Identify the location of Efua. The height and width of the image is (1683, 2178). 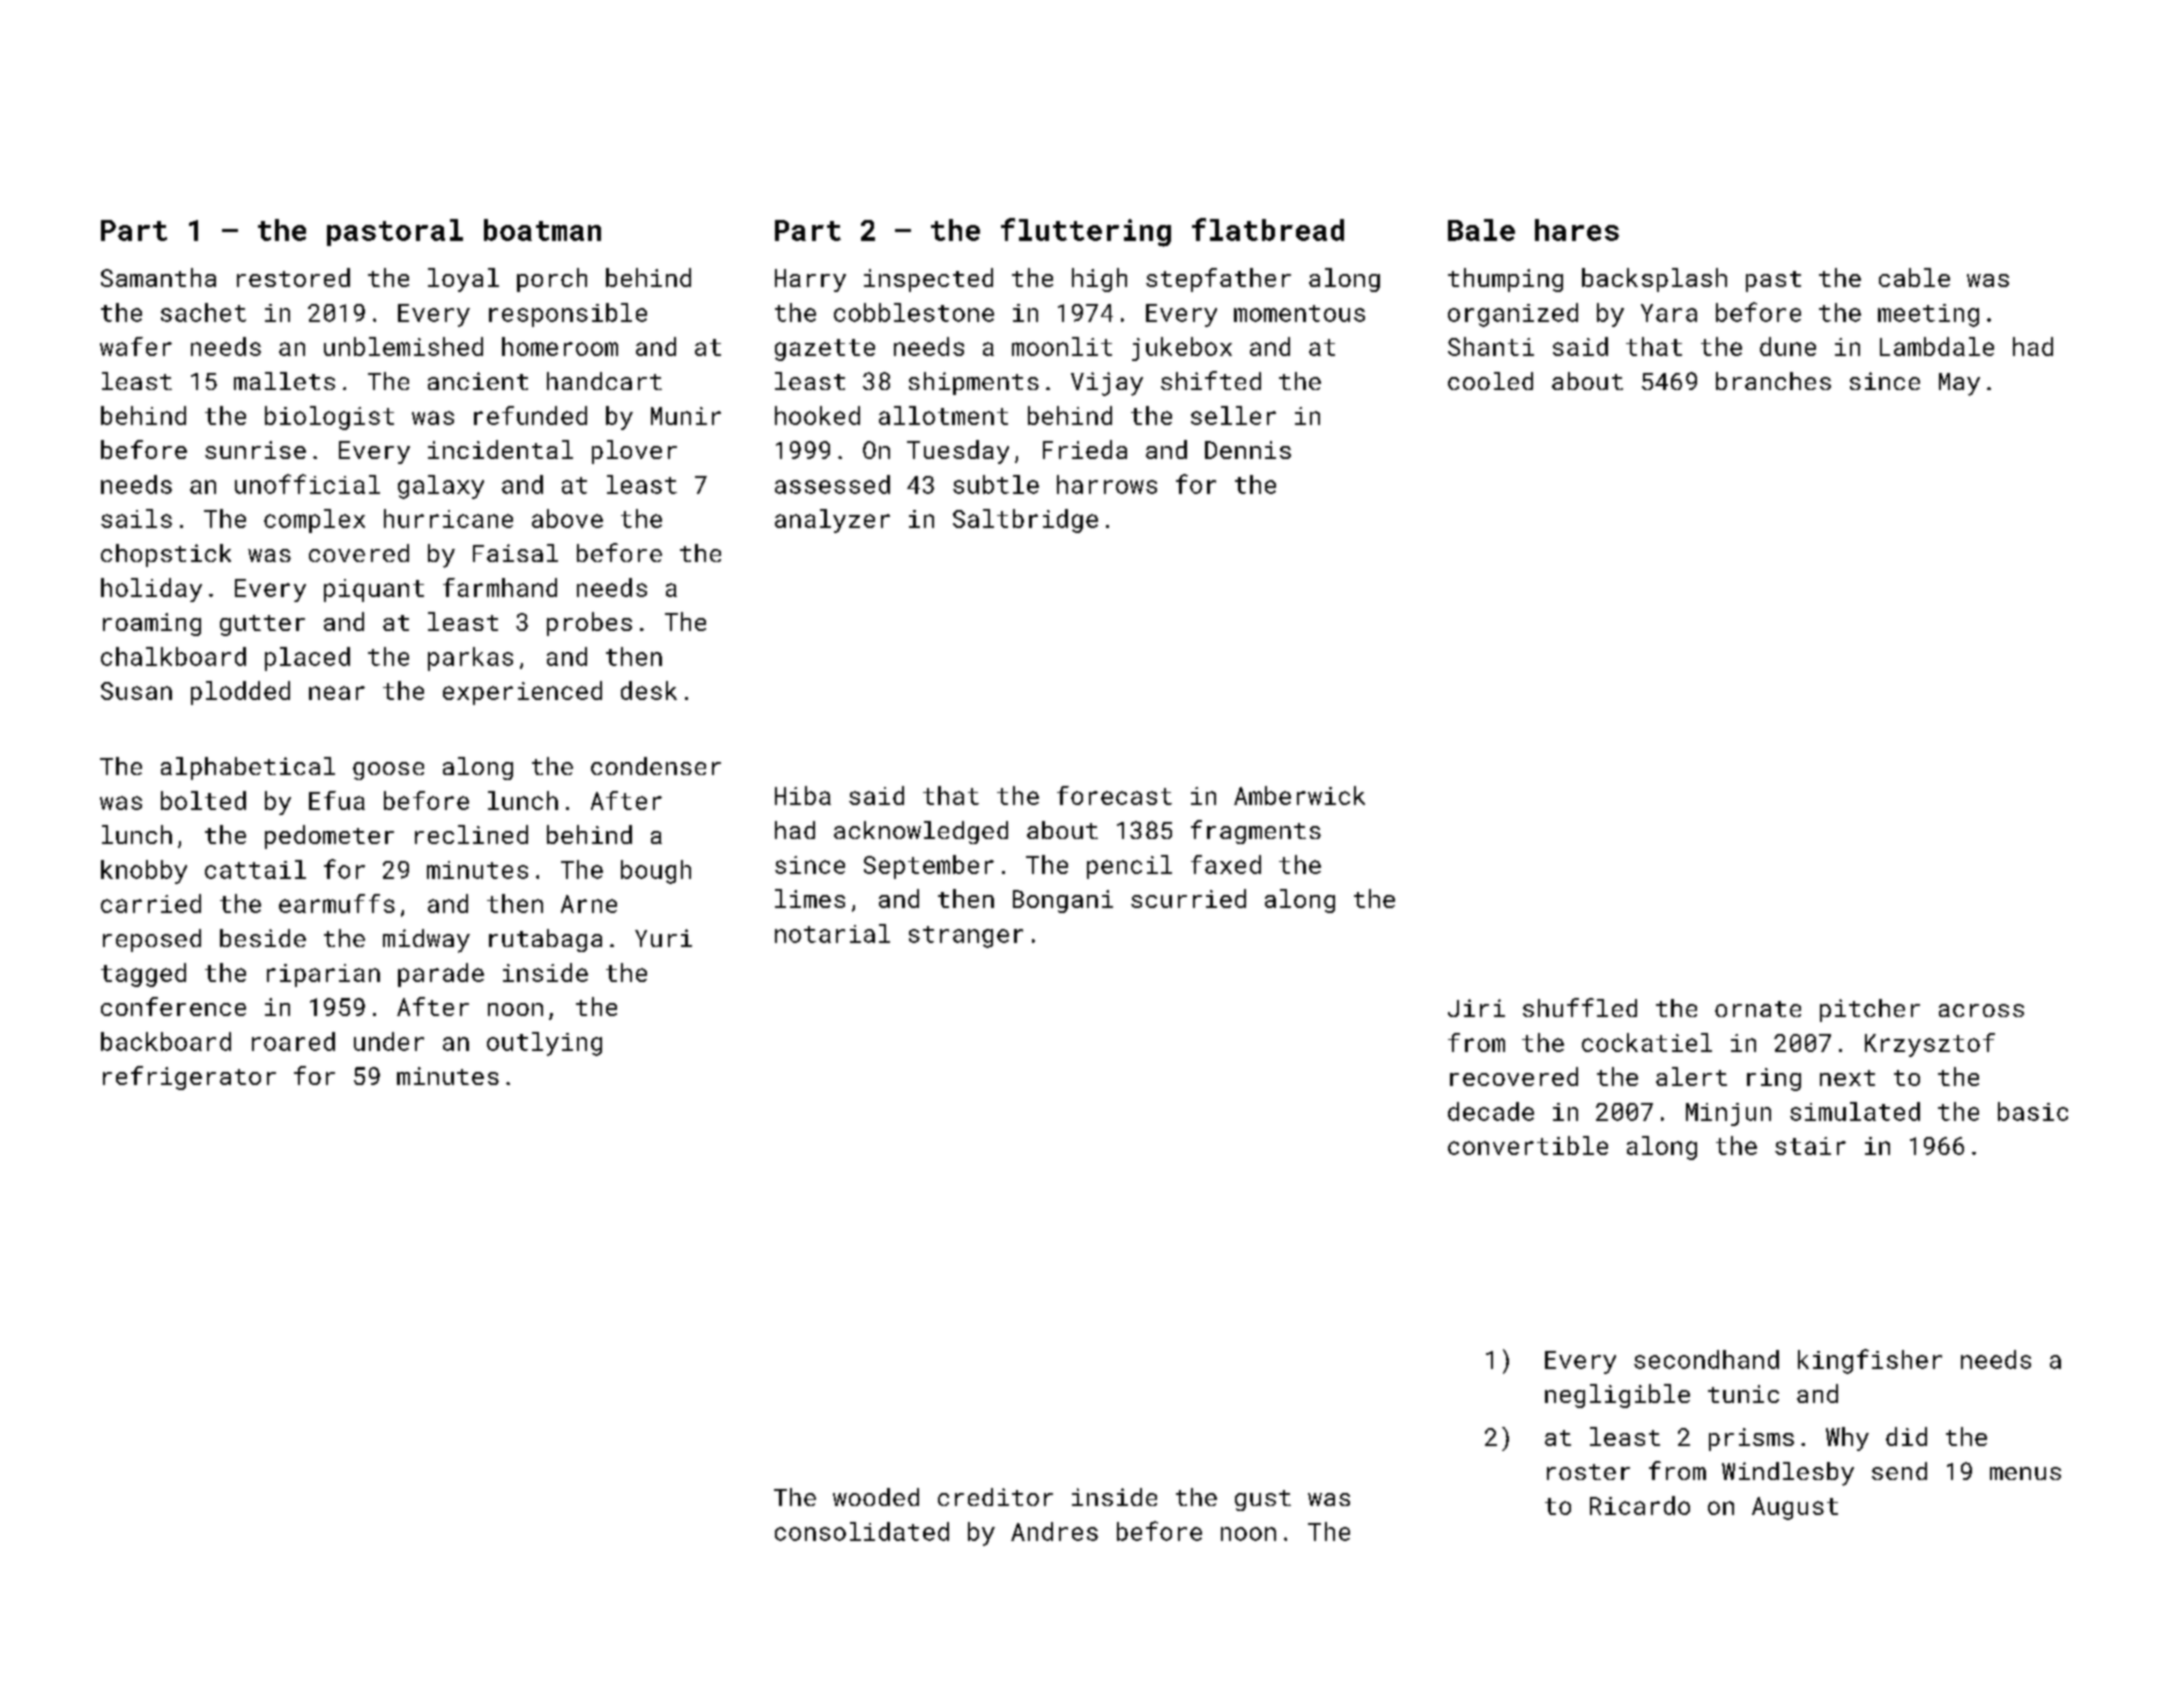
(337, 800).
